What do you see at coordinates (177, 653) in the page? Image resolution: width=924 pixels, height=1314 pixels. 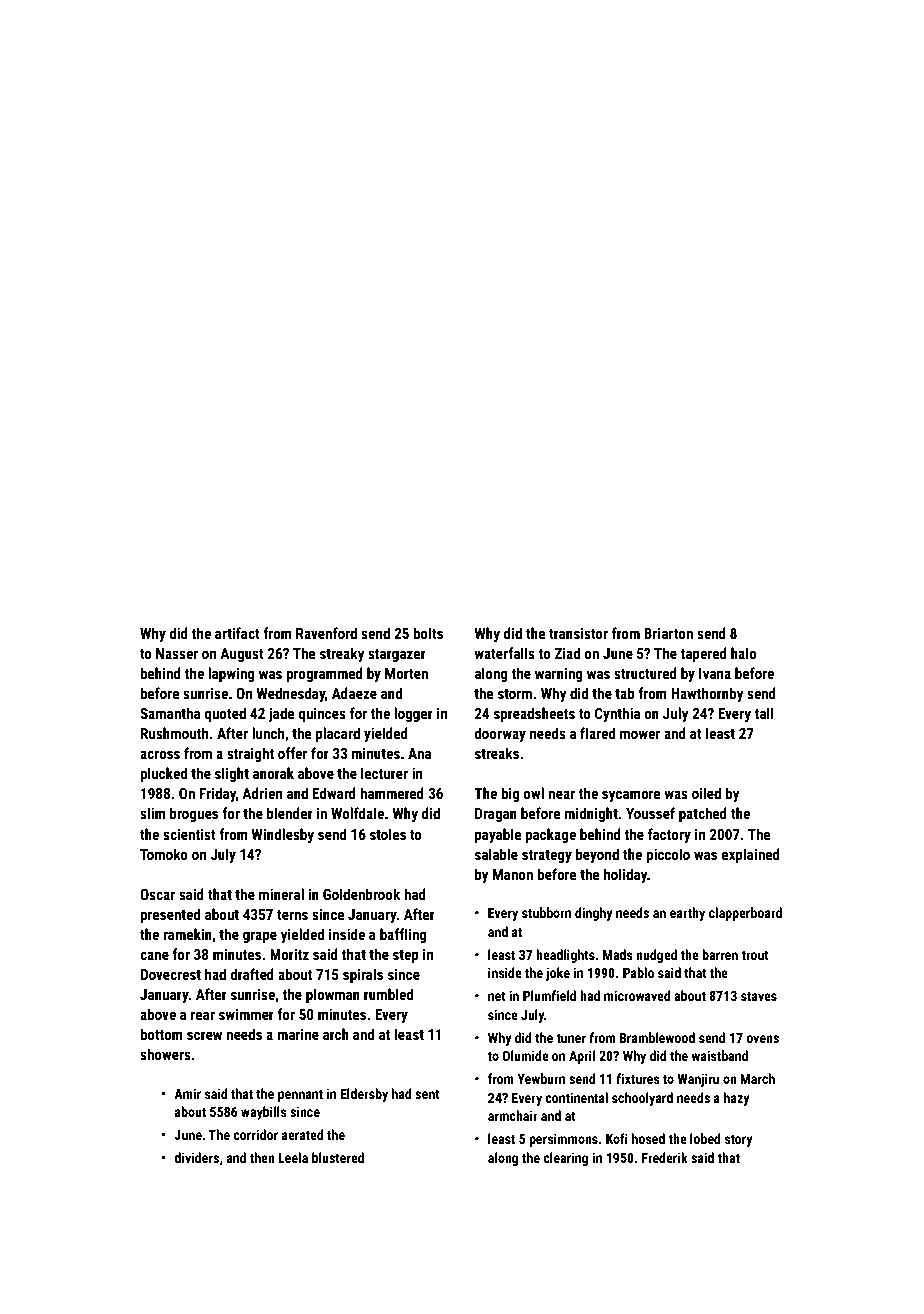 I see `Nasser` at bounding box center [177, 653].
